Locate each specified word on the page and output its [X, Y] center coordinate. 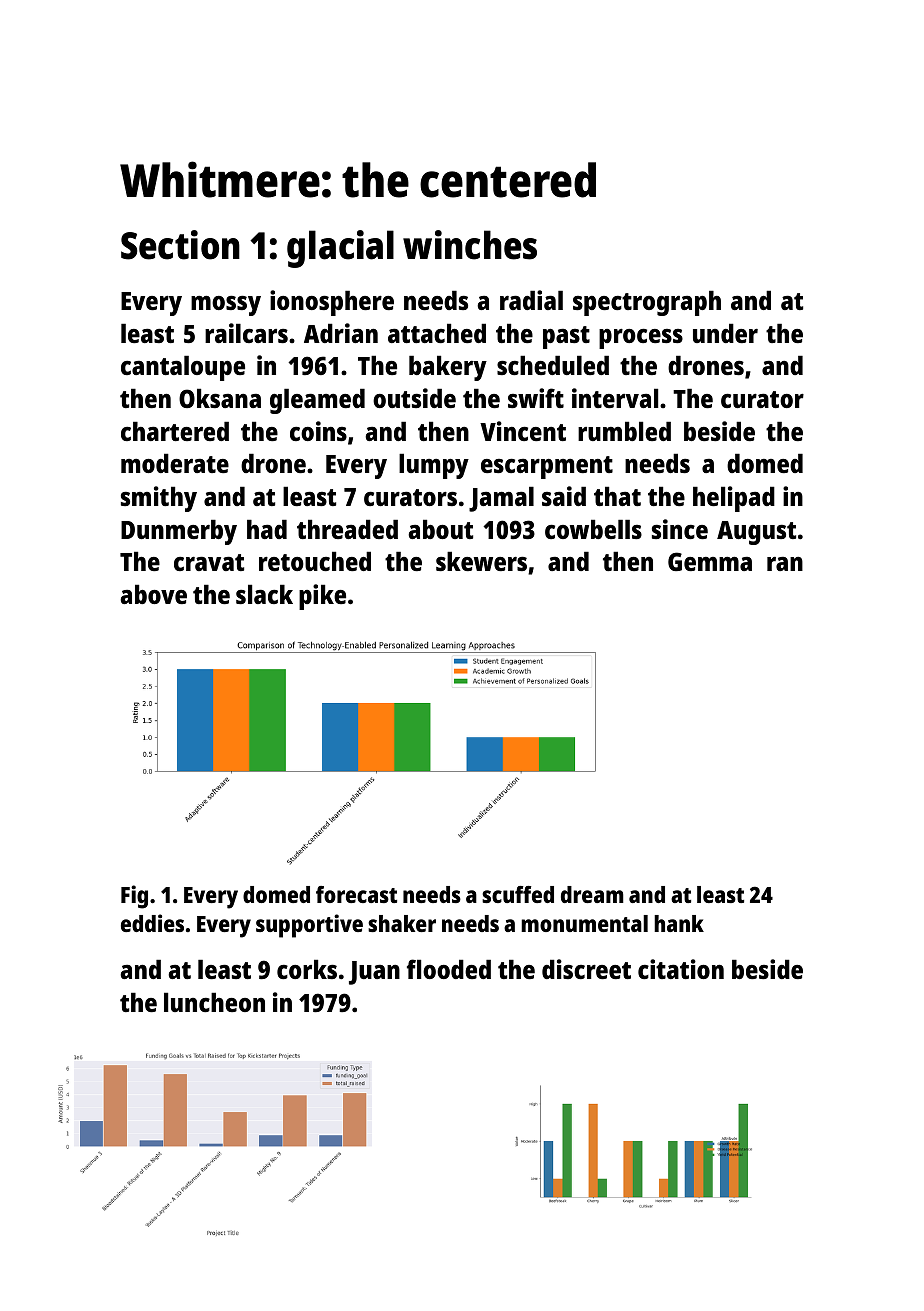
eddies [152, 923]
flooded [449, 969]
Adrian [341, 333]
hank [679, 923]
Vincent [523, 431]
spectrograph [647, 303]
